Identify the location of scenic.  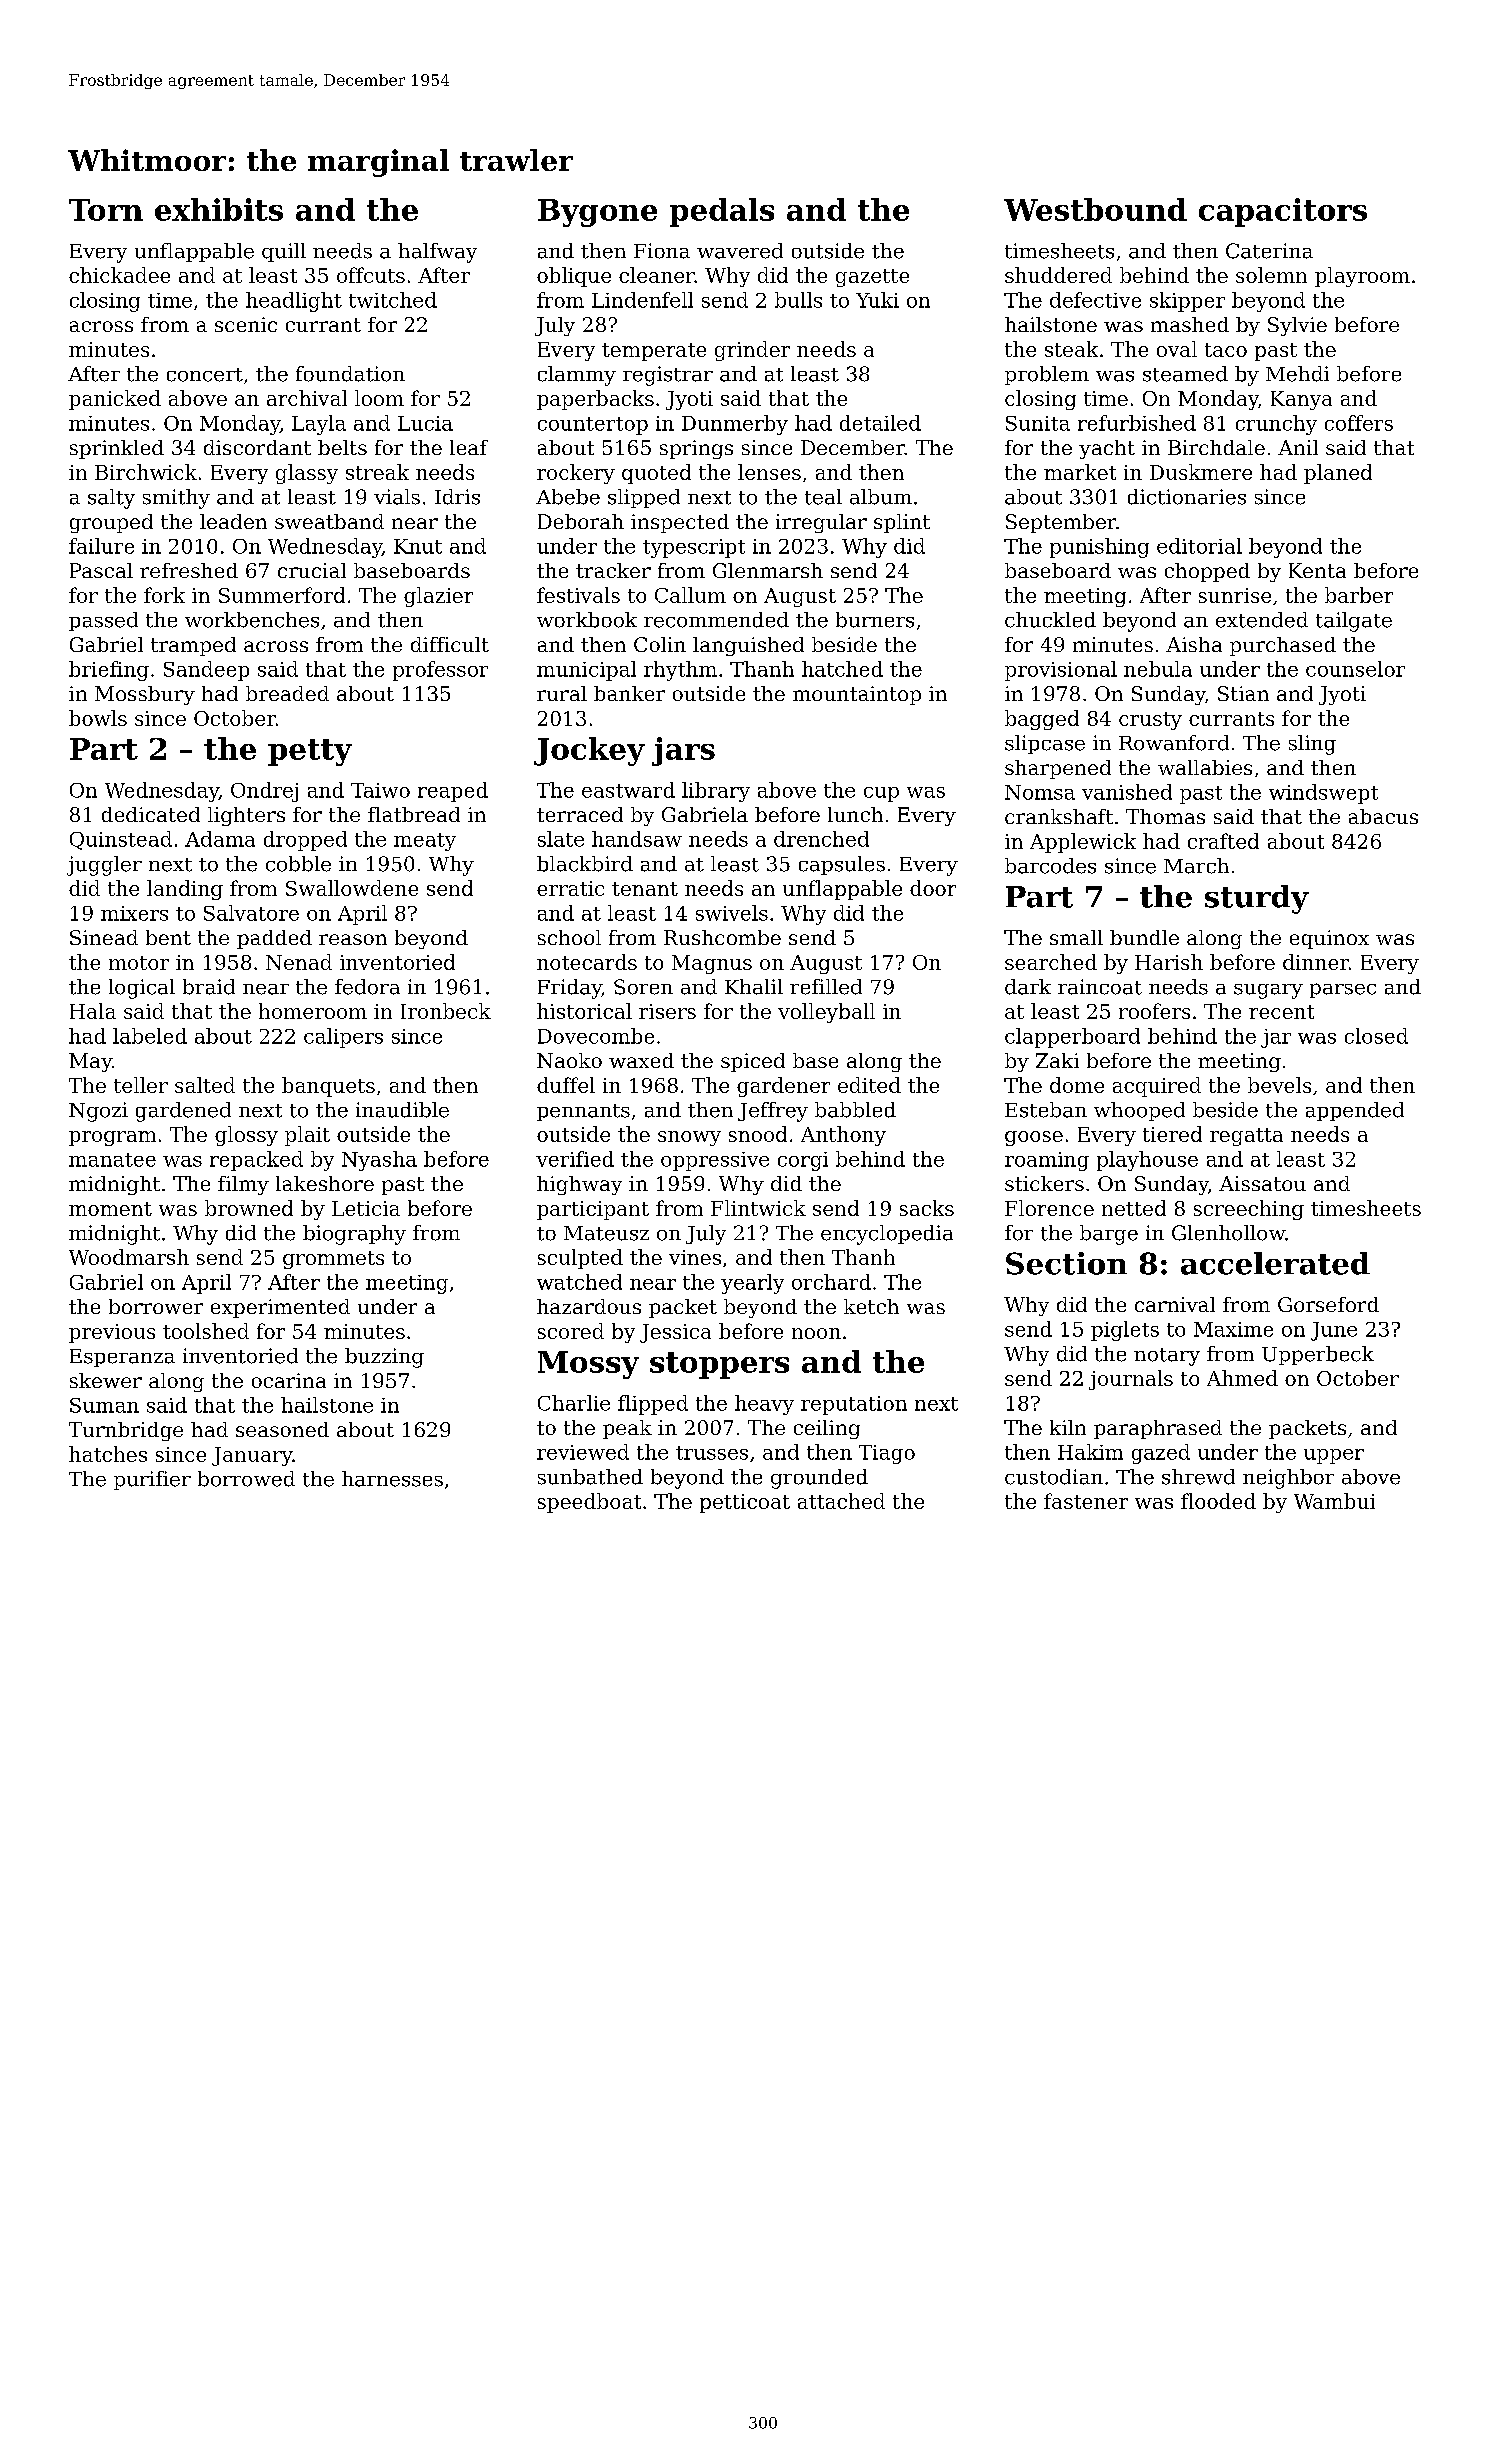
(246, 324).
